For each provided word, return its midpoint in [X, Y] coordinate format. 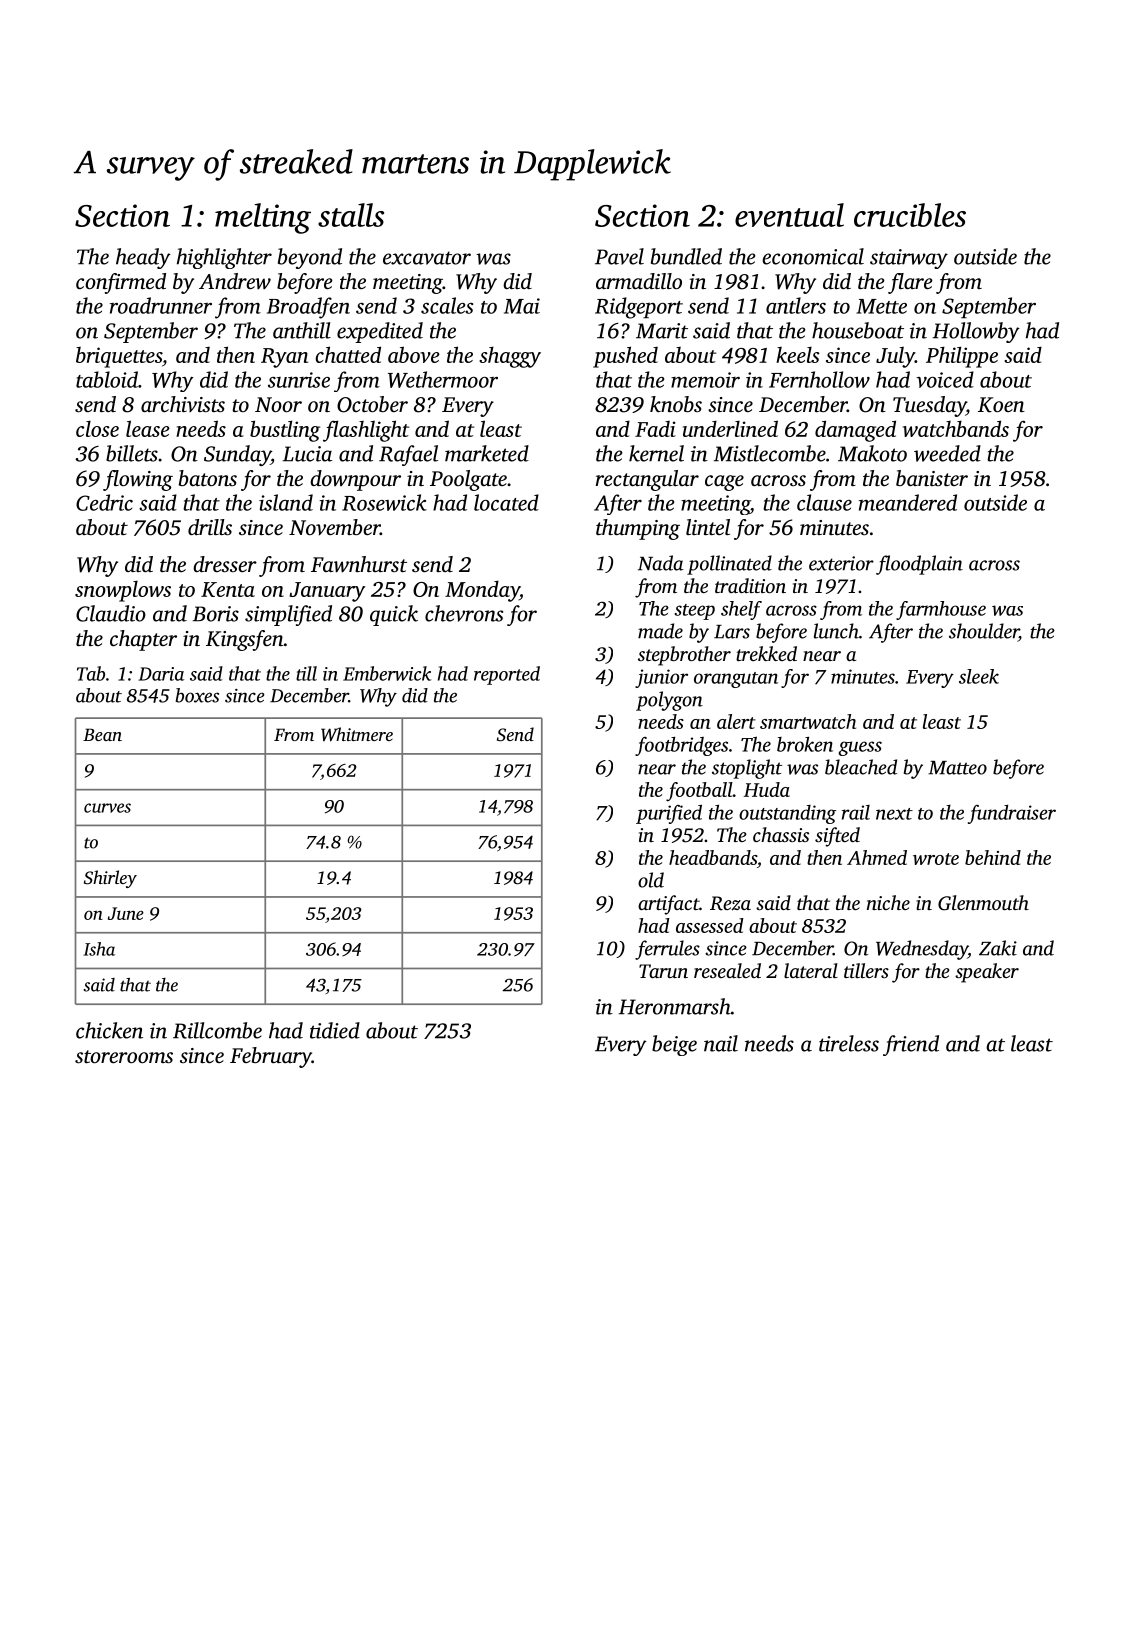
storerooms [124, 1056]
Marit [662, 331]
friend [911, 1045]
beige [674, 1045]
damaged [855, 431]
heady [143, 258]
